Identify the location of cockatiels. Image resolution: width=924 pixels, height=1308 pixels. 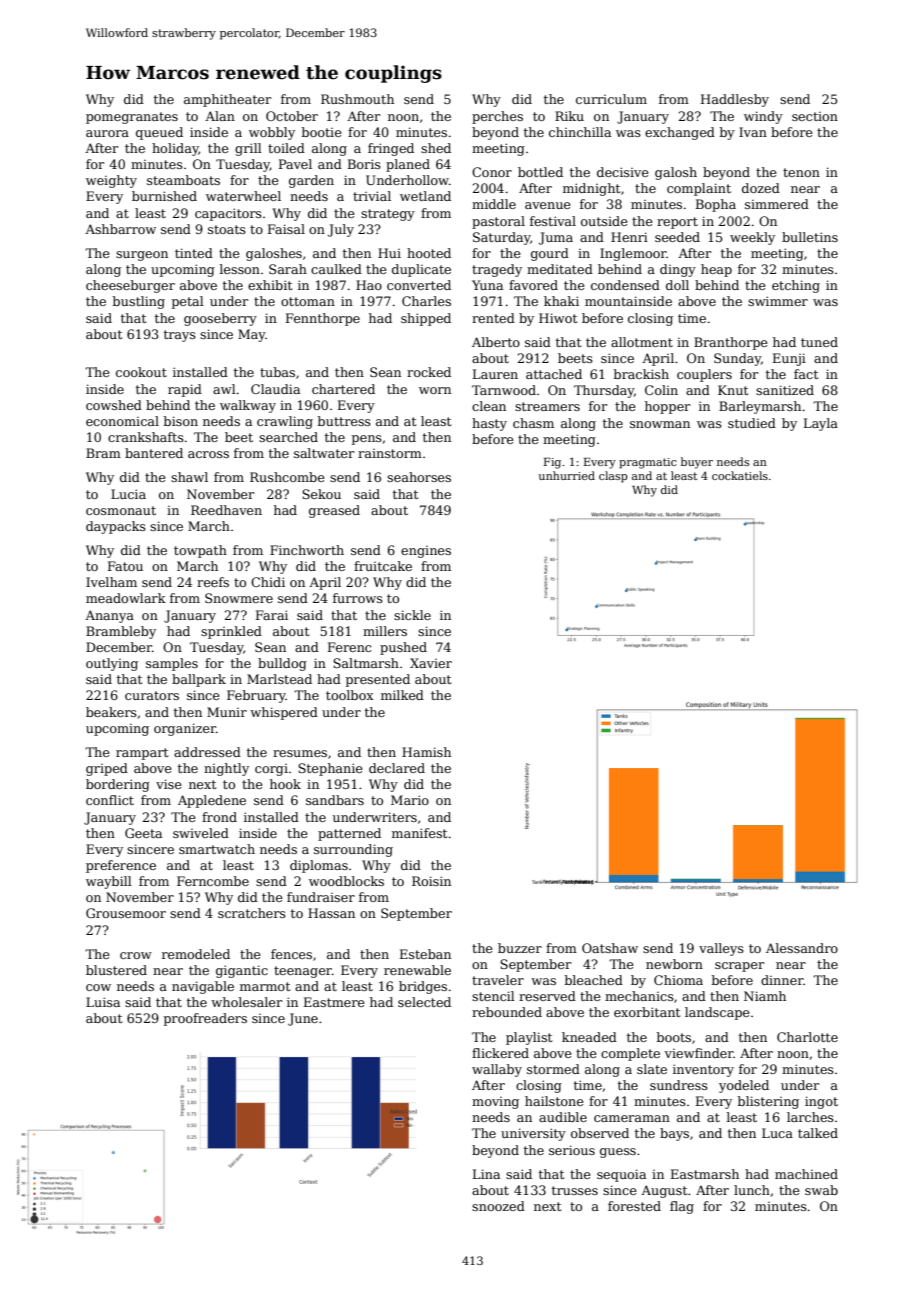
(740, 475).
